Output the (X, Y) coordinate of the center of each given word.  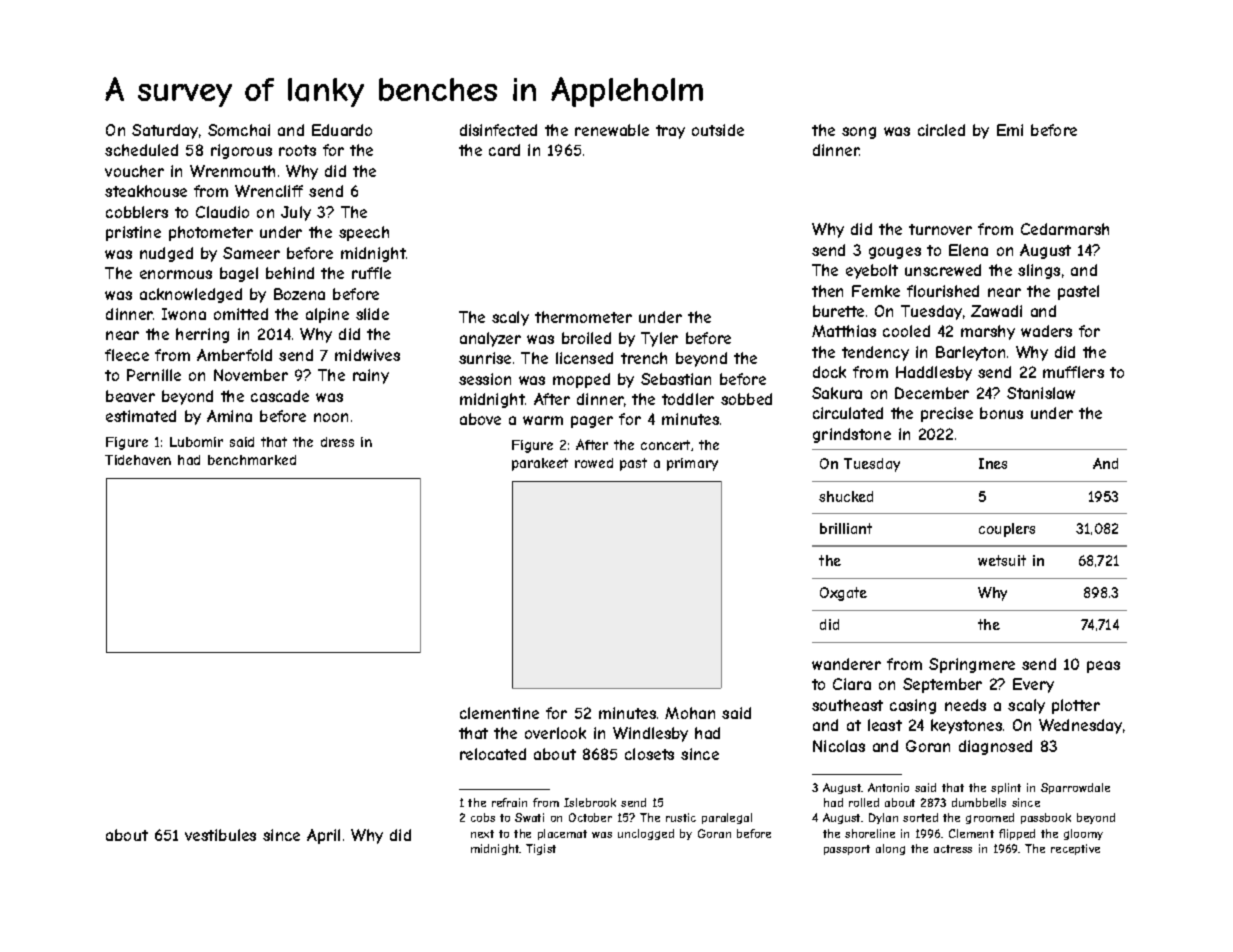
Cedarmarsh (1065, 229)
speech (364, 233)
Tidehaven (138, 460)
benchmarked (252, 460)
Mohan (690, 713)
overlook (555, 733)
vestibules (220, 835)
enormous (176, 274)
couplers (1007, 530)
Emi (1010, 130)
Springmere (972, 665)
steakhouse (146, 191)
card (504, 150)
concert (665, 445)
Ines (993, 463)
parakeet (540, 464)
